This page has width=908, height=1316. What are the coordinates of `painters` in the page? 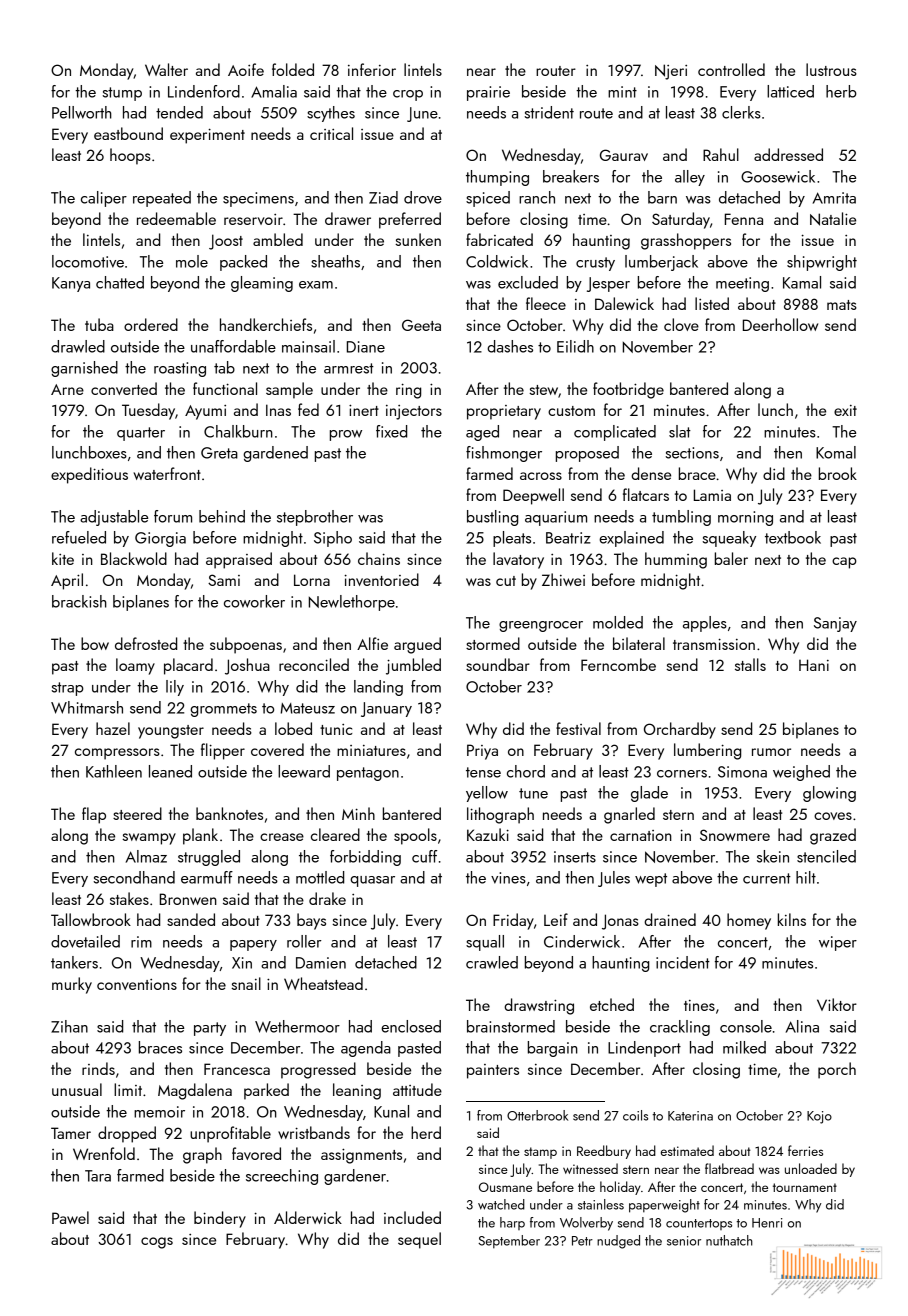 It's located at (493, 1071).
